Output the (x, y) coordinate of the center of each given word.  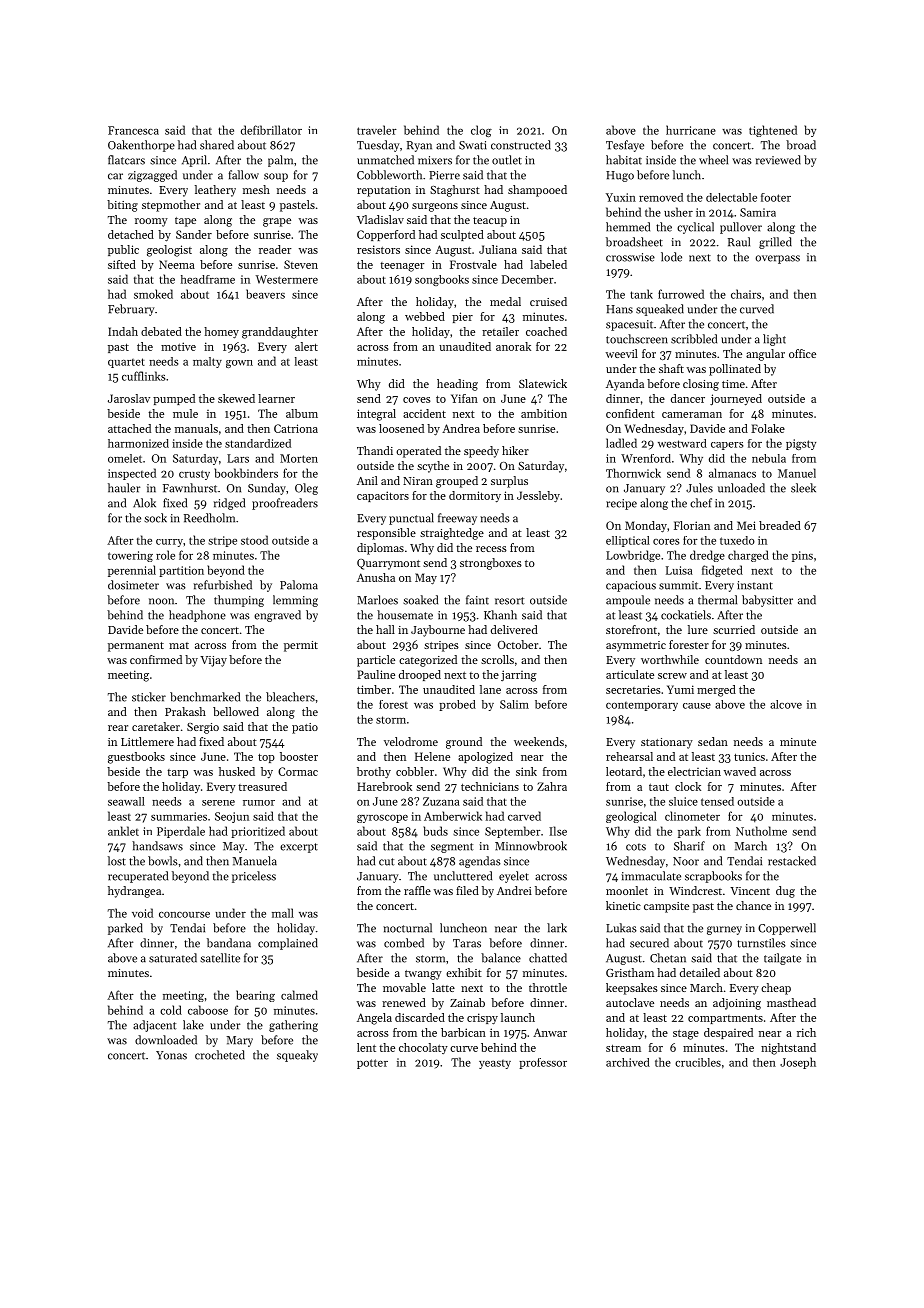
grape (277, 222)
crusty (194, 475)
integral (376, 415)
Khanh (500, 615)
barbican (463, 1032)
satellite (220, 958)
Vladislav (380, 219)
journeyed (736, 400)
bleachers (290, 697)
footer (776, 197)
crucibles (698, 1062)
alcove (786, 704)
